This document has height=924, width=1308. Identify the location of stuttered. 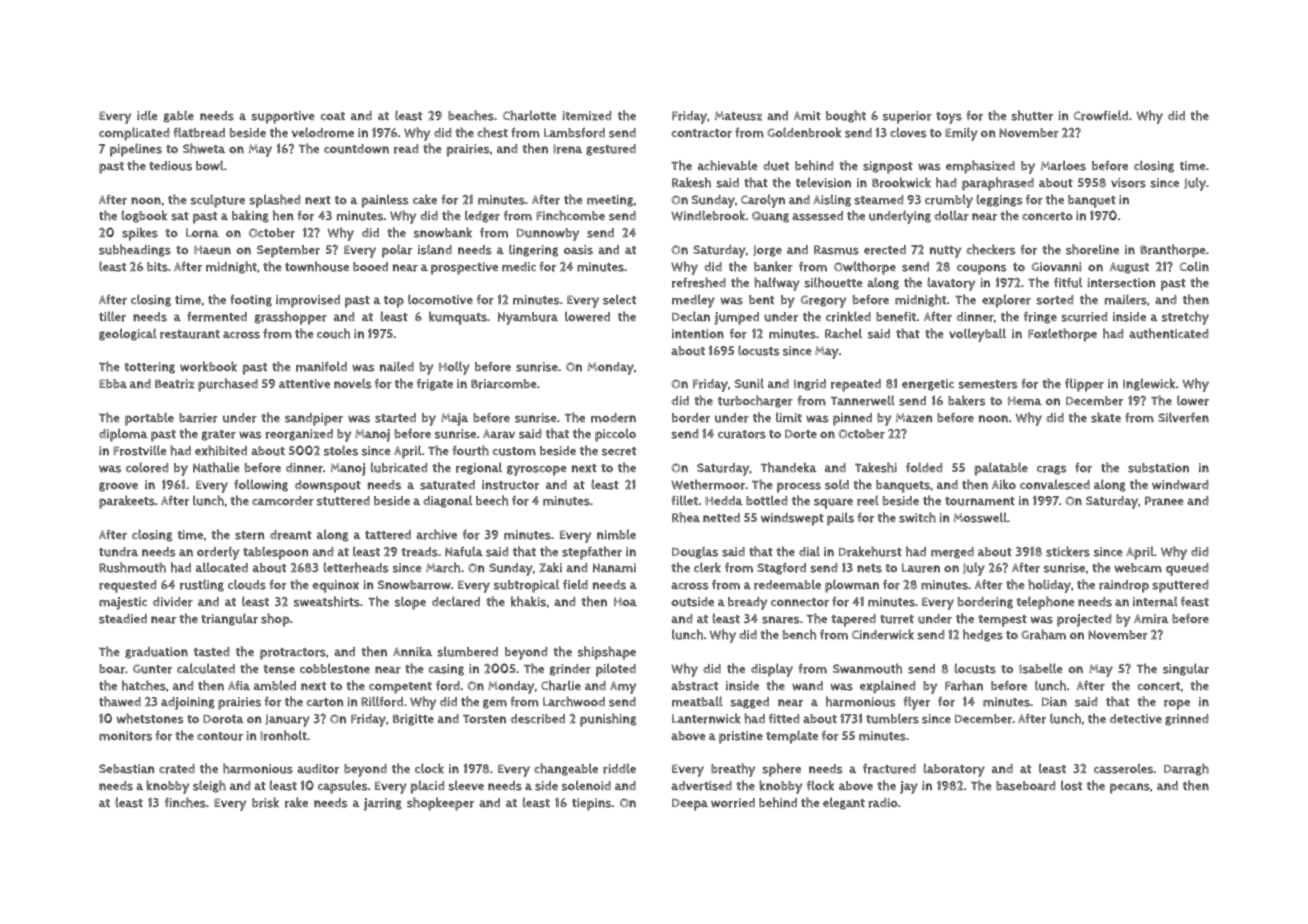
(343, 501).
